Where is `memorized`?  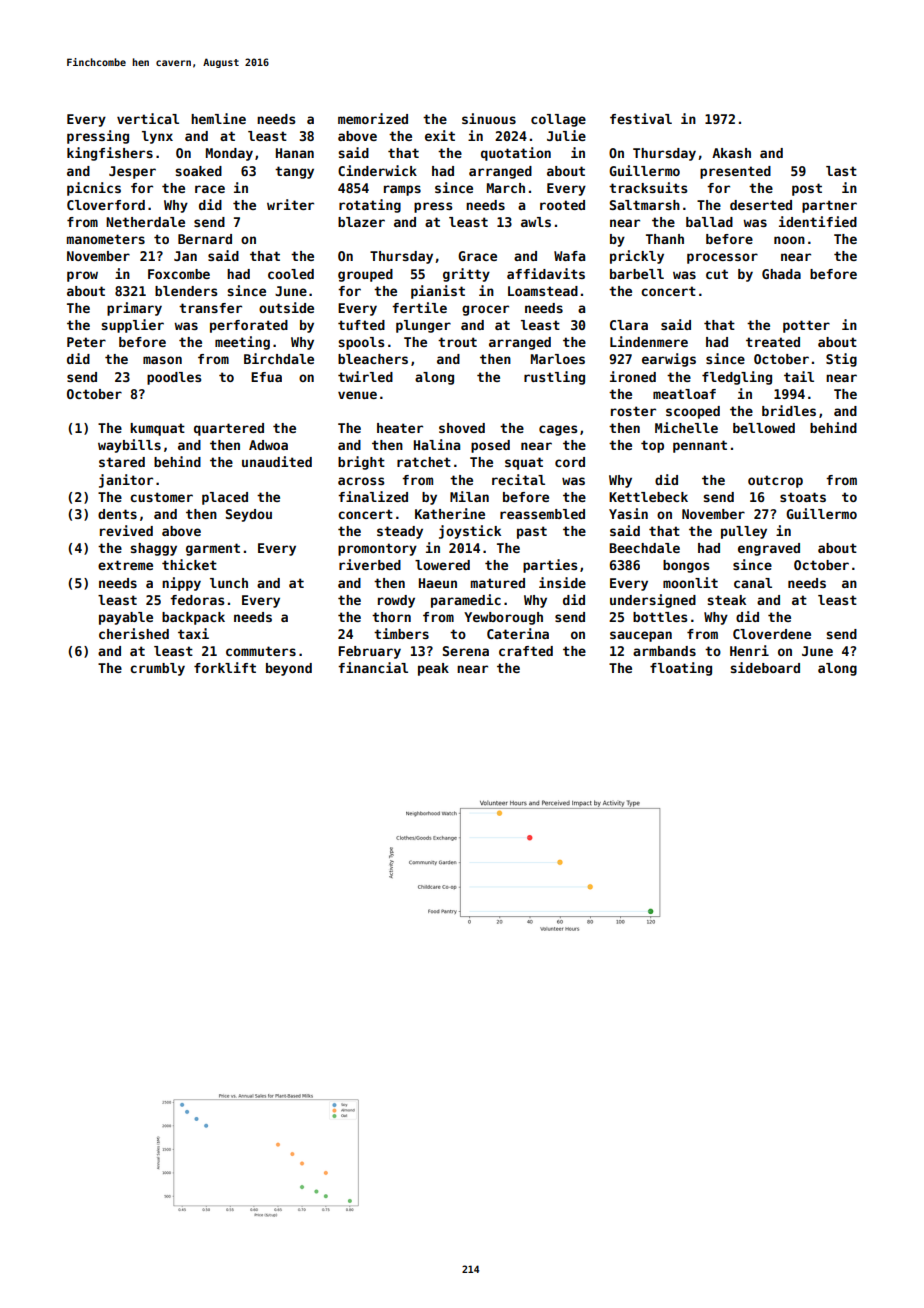 memorized is located at coordinates (373, 118).
